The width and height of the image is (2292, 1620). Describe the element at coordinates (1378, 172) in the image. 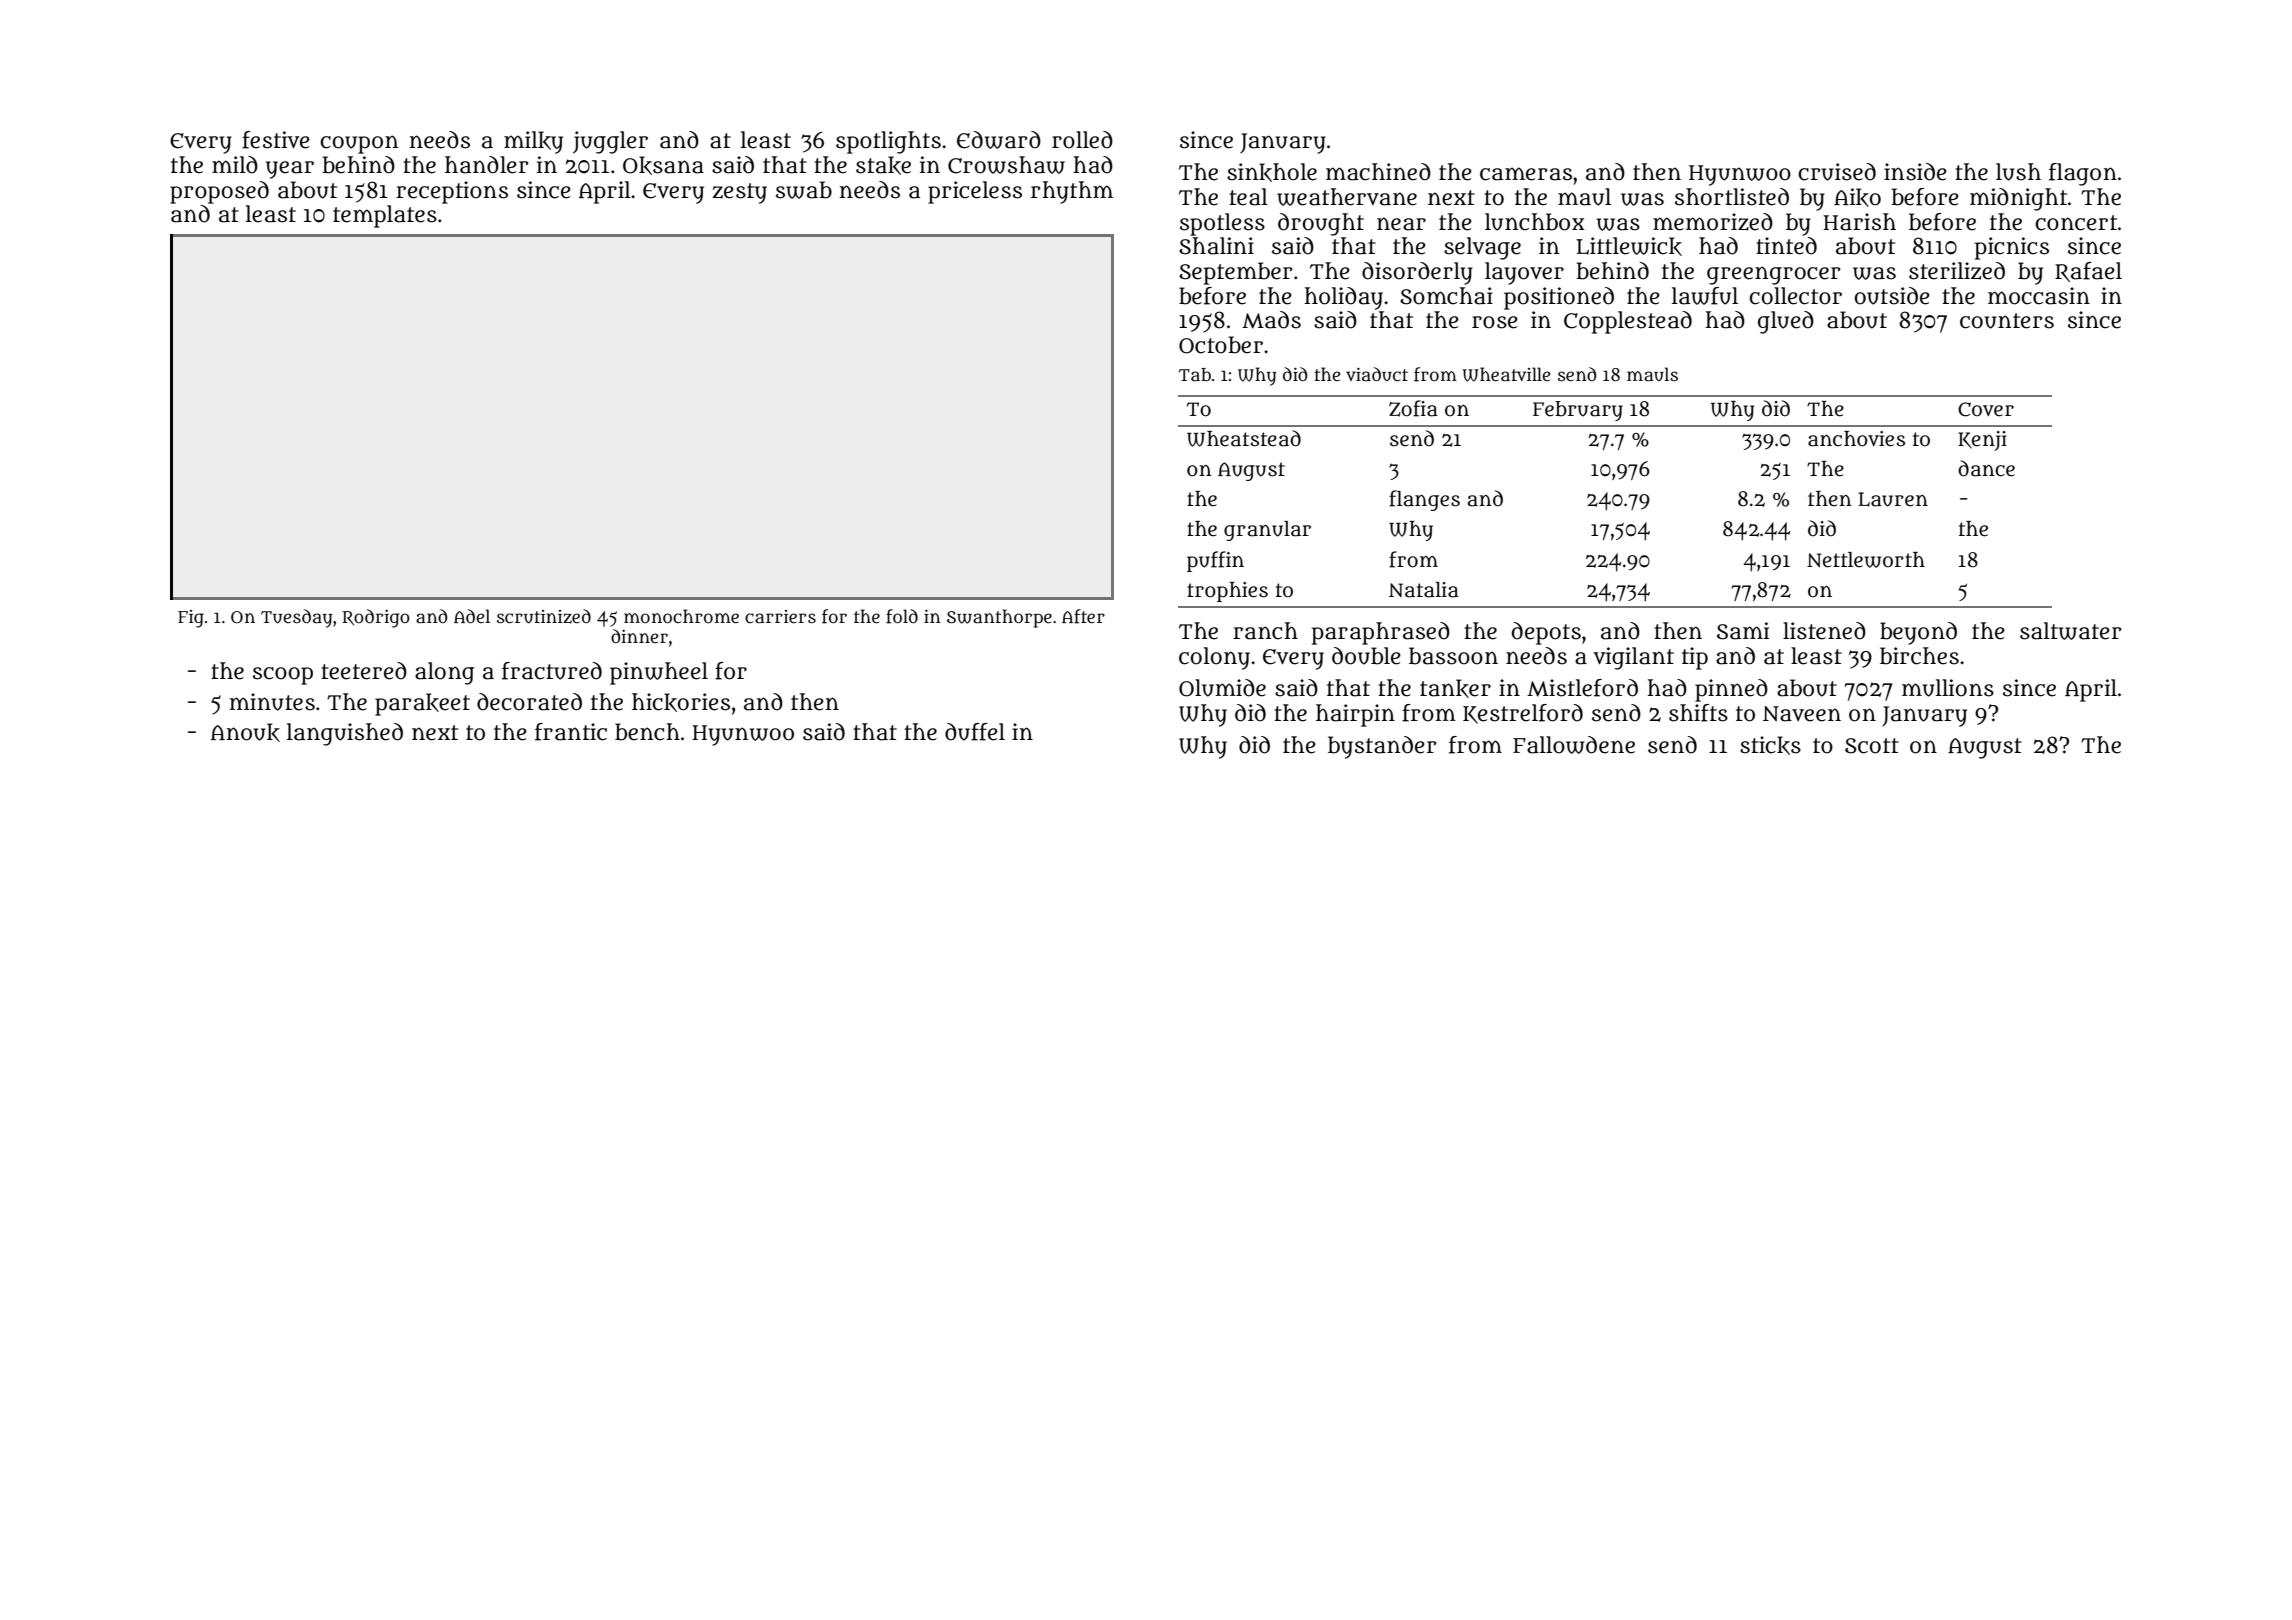

I see `machined` at that location.
